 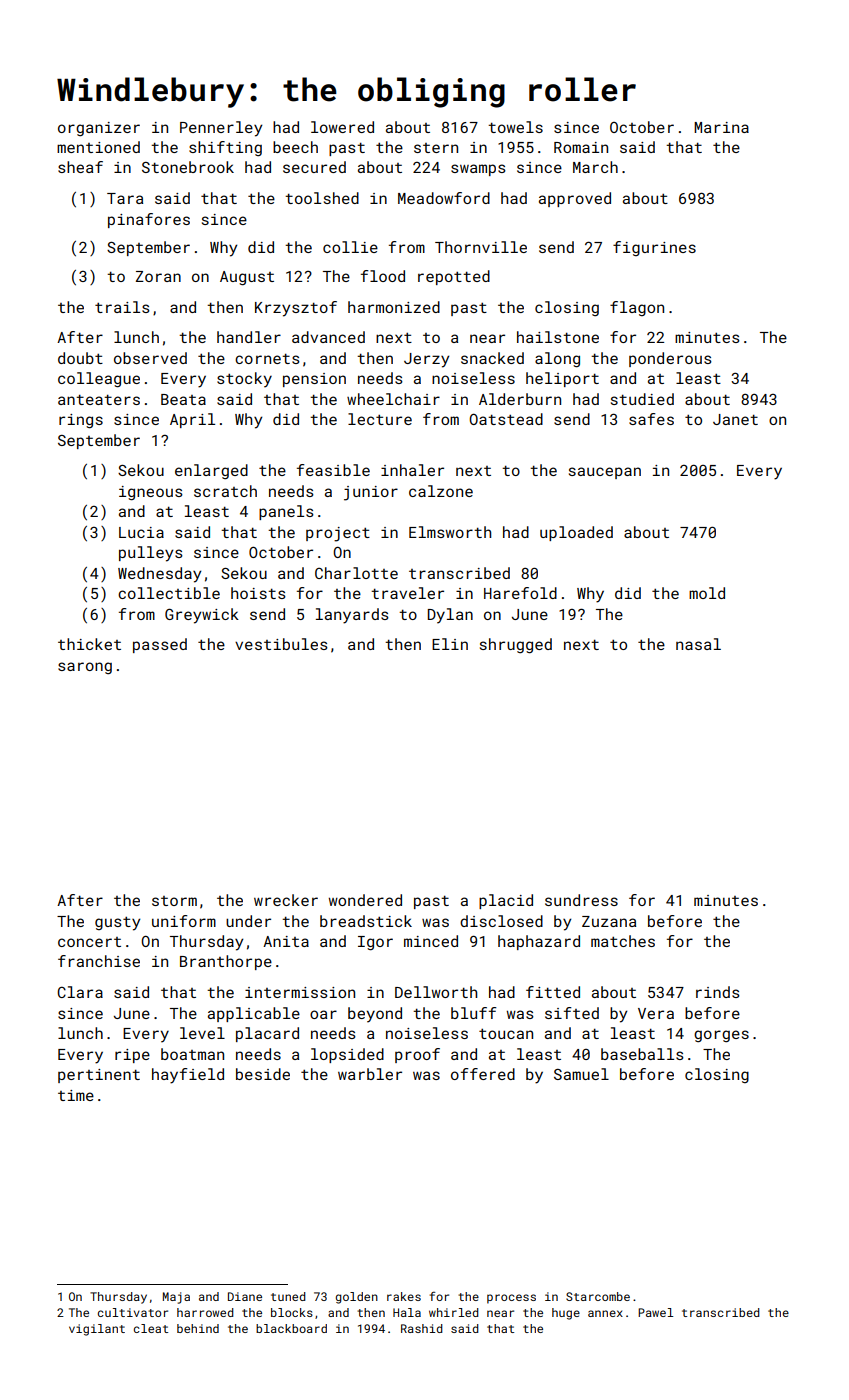 I want to click on Marina, so click(x=721, y=127).
